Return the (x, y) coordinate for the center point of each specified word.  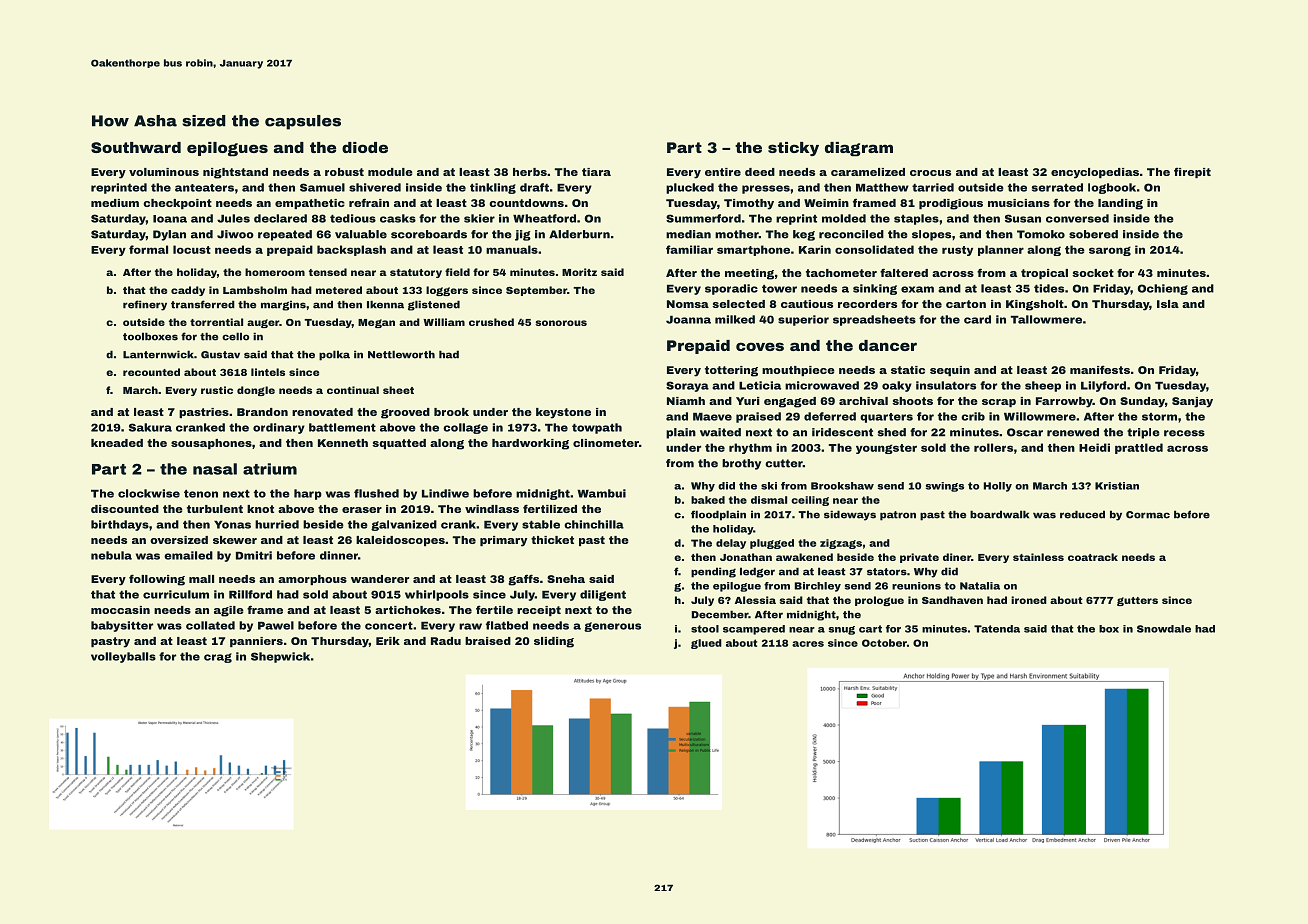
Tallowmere (1046, 319)
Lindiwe (445, 493)
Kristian (1117, 486)
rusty (957, 251)
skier (479, 218)
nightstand (235, 173)
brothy (741, 464)
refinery (145, 305)
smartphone (753, 250)
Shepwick (280, 657)
